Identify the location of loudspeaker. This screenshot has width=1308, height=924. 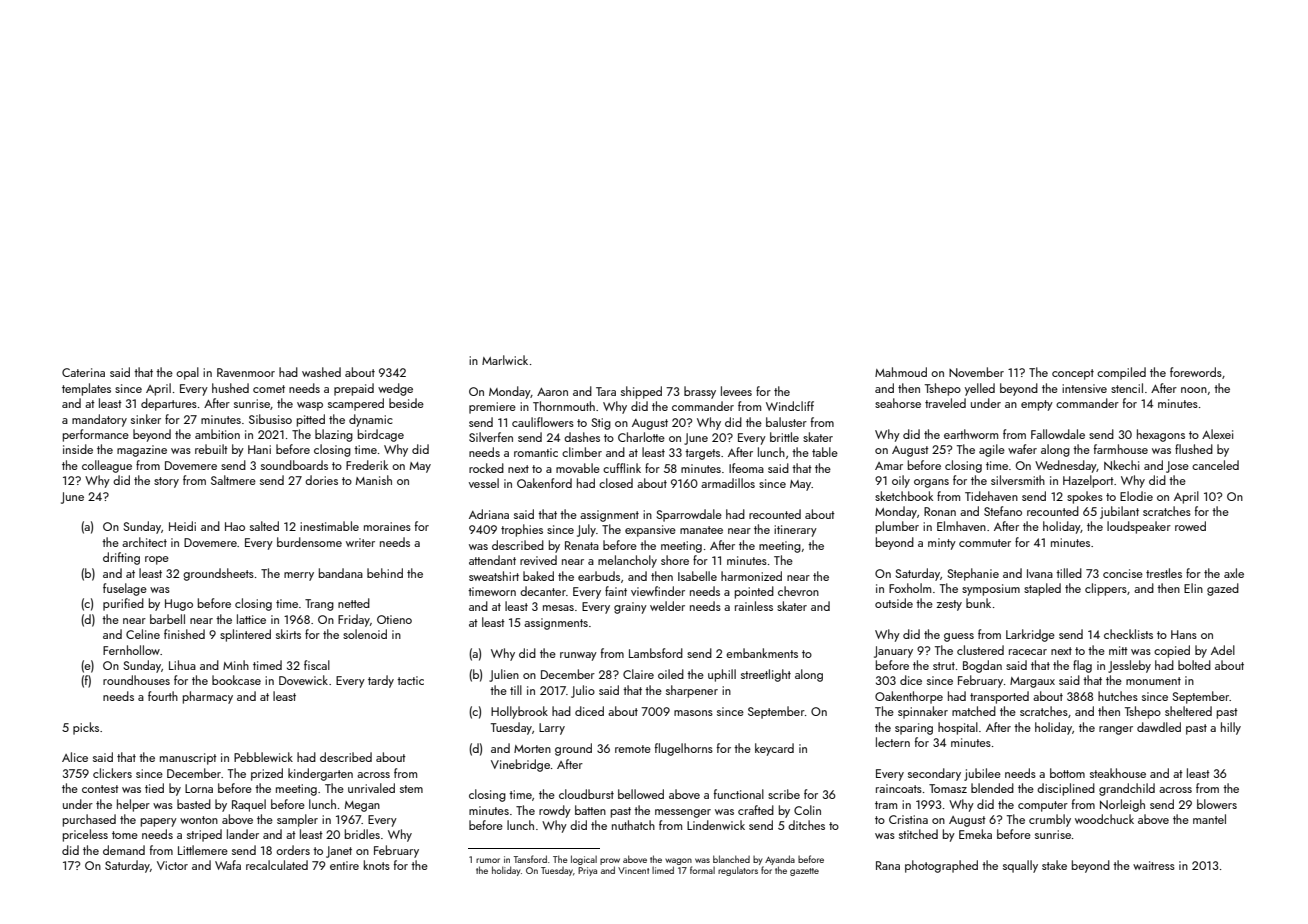
(1139, 527).
